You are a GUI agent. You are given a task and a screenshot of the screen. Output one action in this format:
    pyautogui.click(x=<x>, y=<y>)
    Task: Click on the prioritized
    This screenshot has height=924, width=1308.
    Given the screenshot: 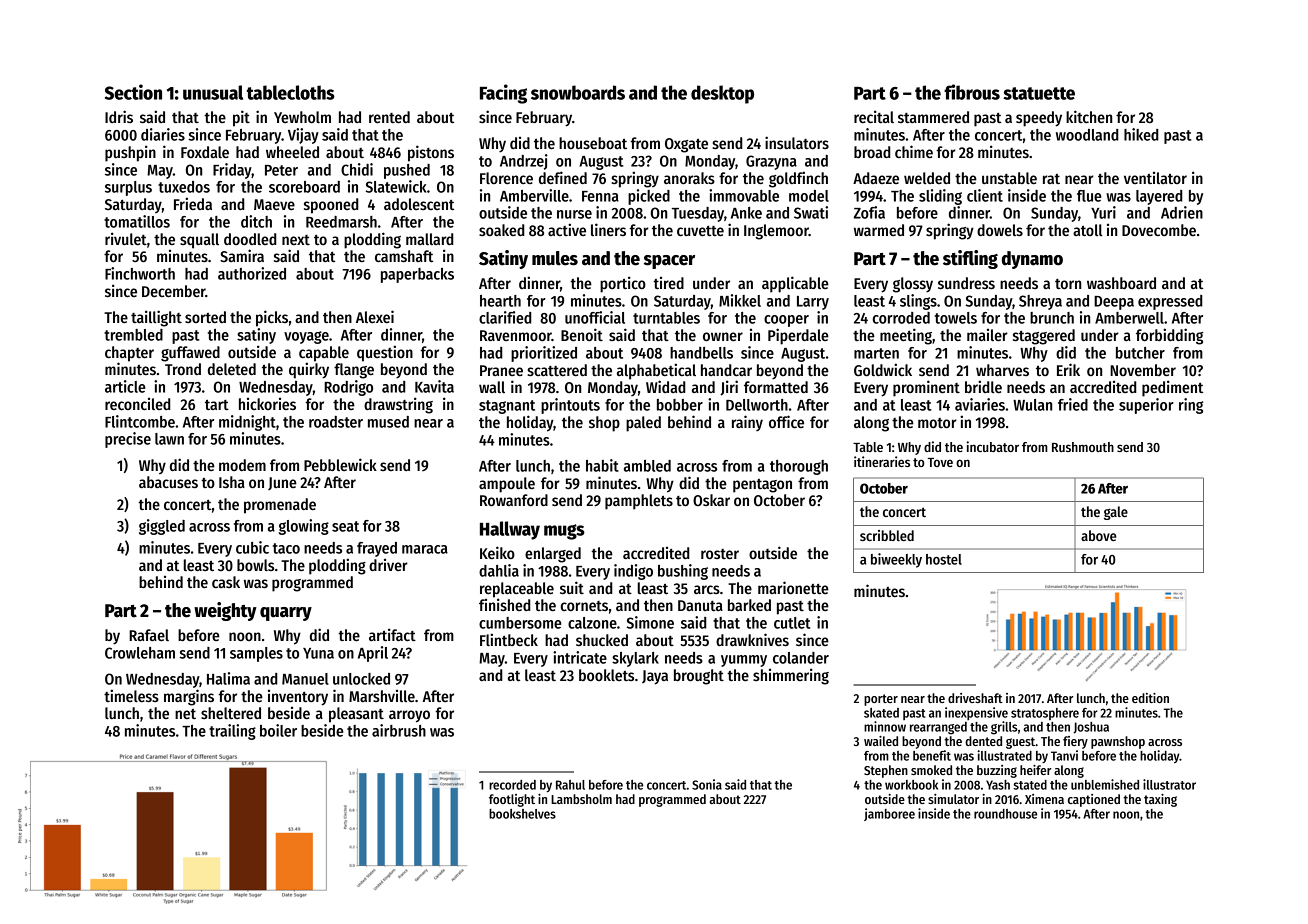 What is the action you would take?
    pyautogui.click(x=544, y=354)
